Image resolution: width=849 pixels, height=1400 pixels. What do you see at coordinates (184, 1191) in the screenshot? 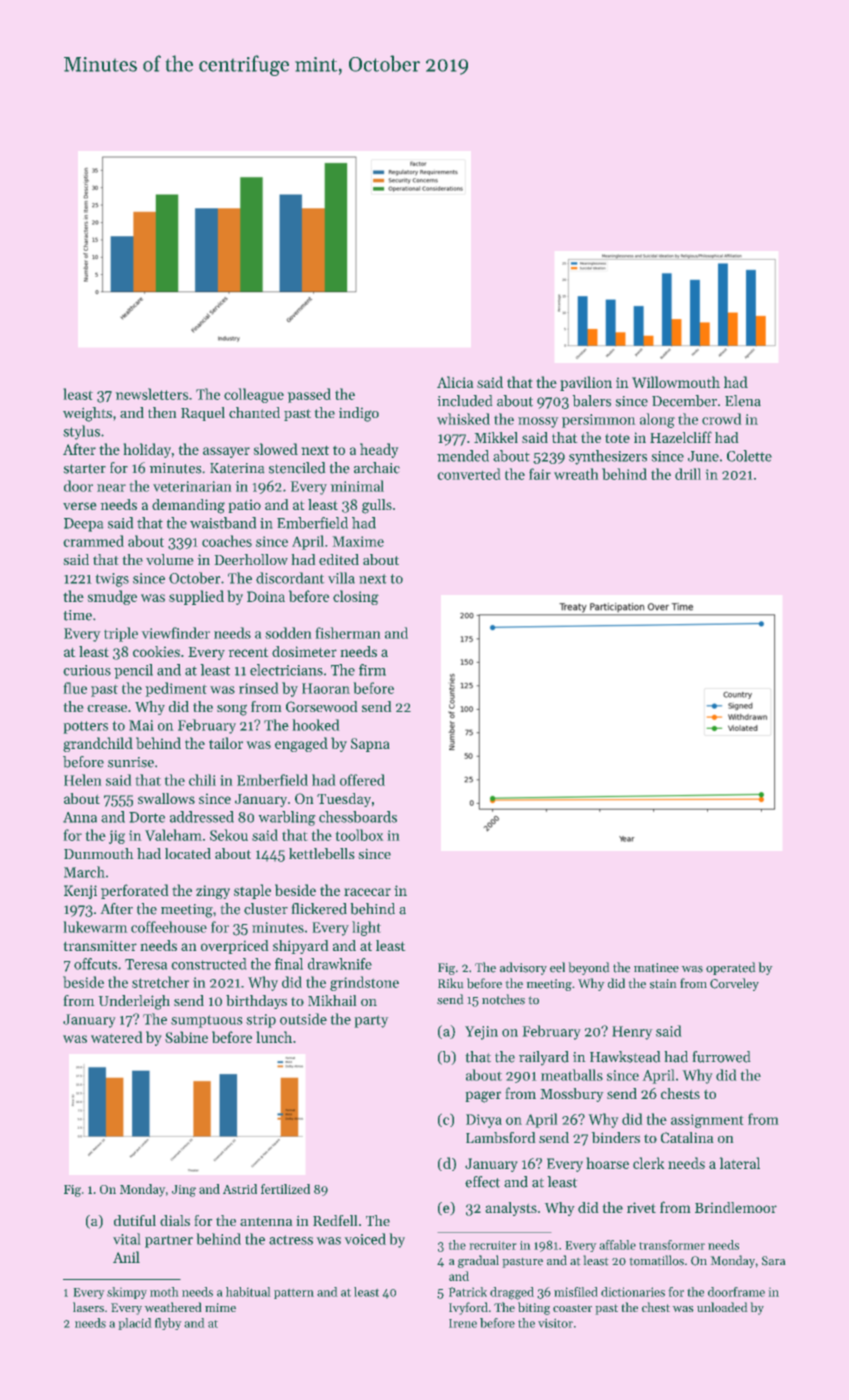
I see `Jing` at bounding box center [184, 1191].
